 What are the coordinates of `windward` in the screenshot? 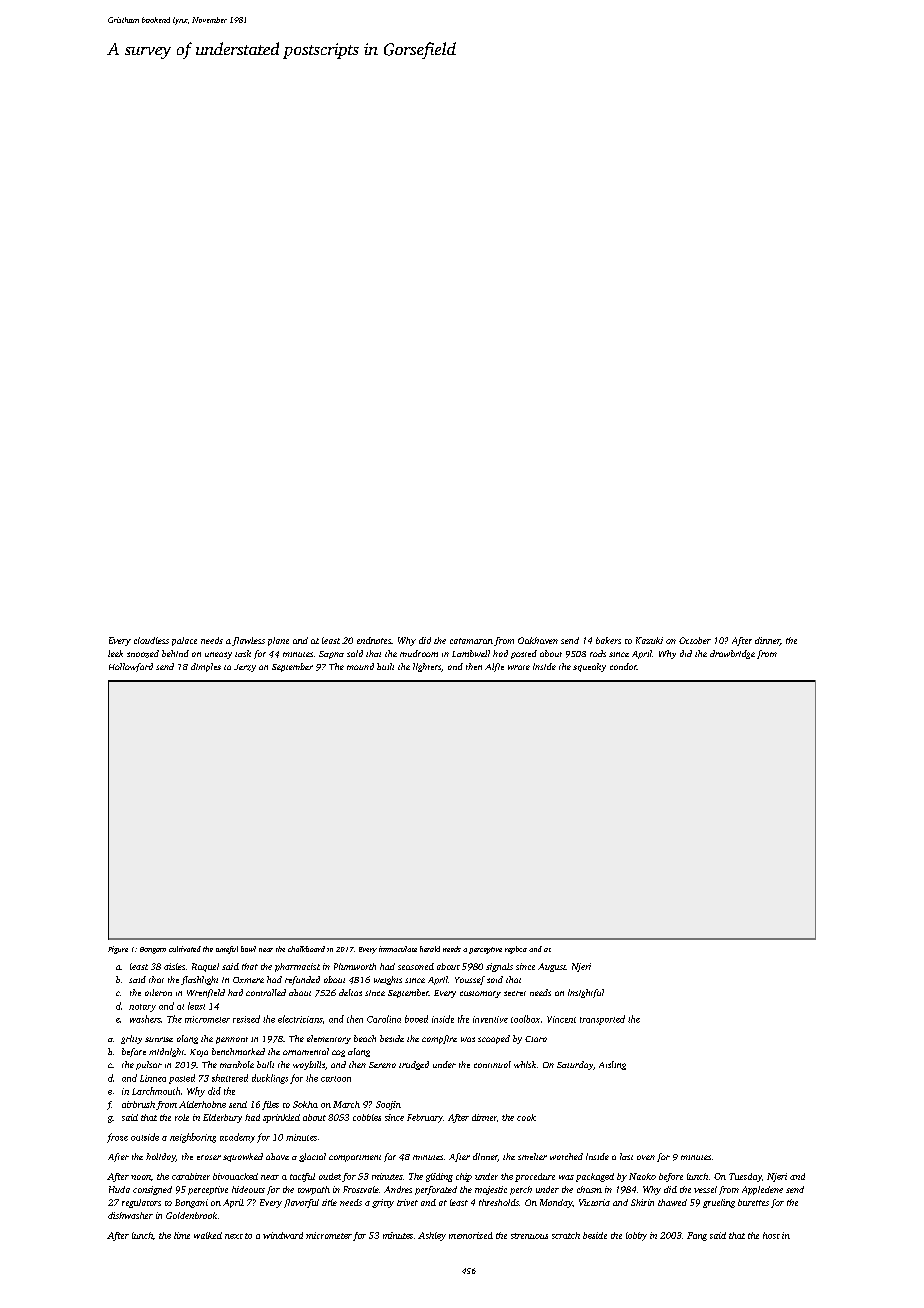 It's located at (283, 1235).
